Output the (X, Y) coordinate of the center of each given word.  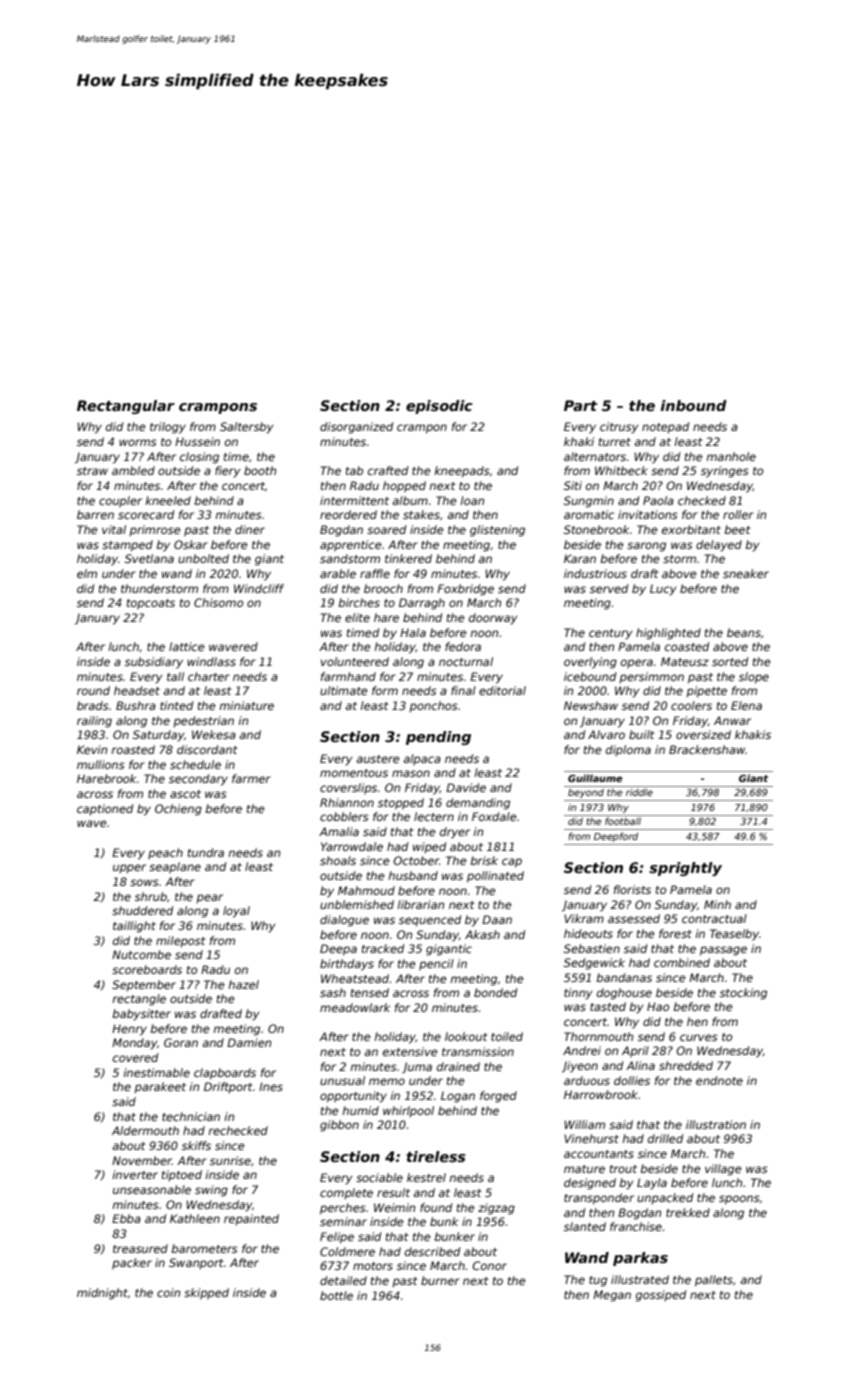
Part (580, 405)
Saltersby (246, 428)
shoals (338, 860)
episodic (439, 407)
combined (682, 962)
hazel (243, 984)
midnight (102, 1294)
